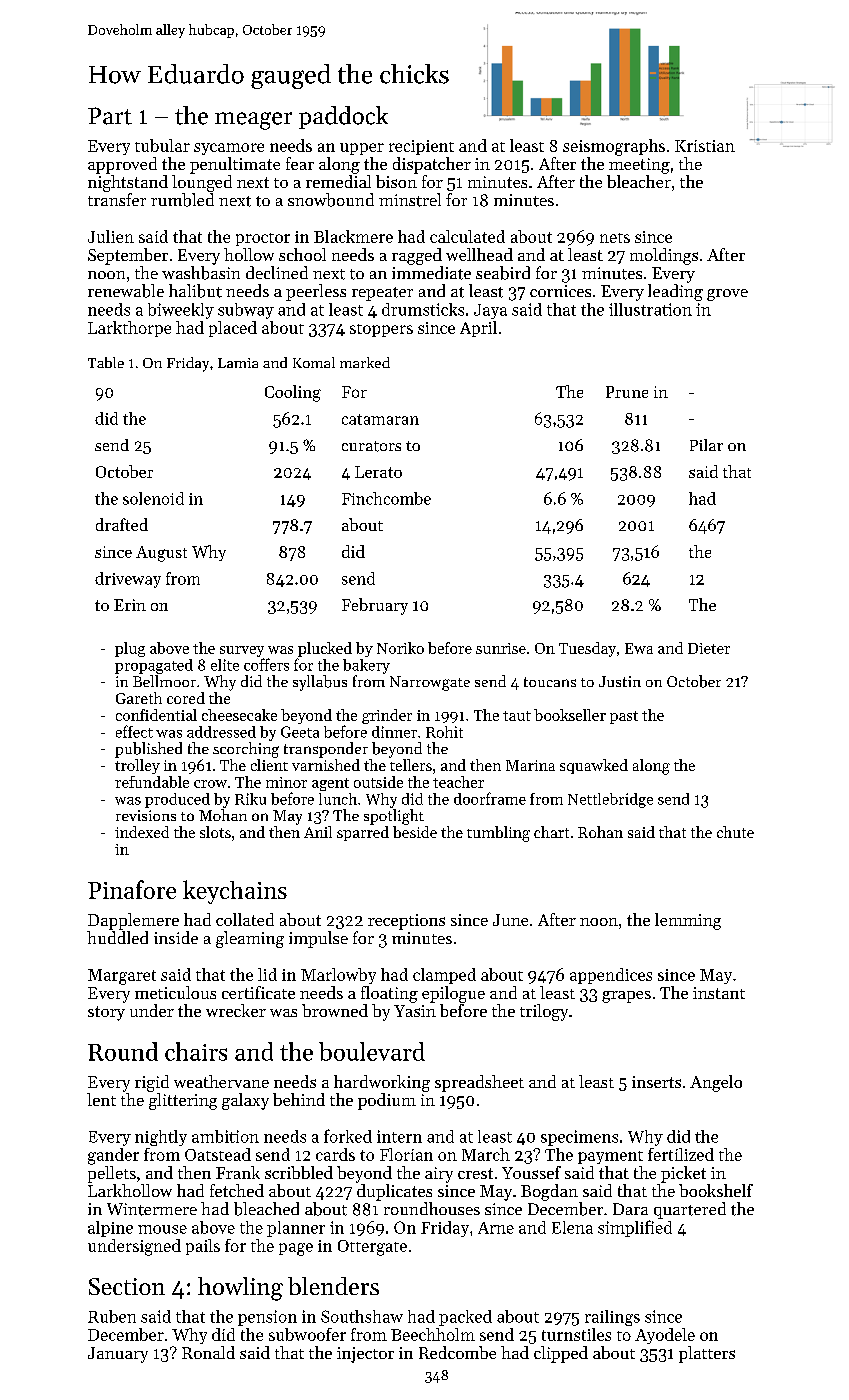  Describe the element at coordinates (381, 330) in the image. I see `stoppers` at that location.
